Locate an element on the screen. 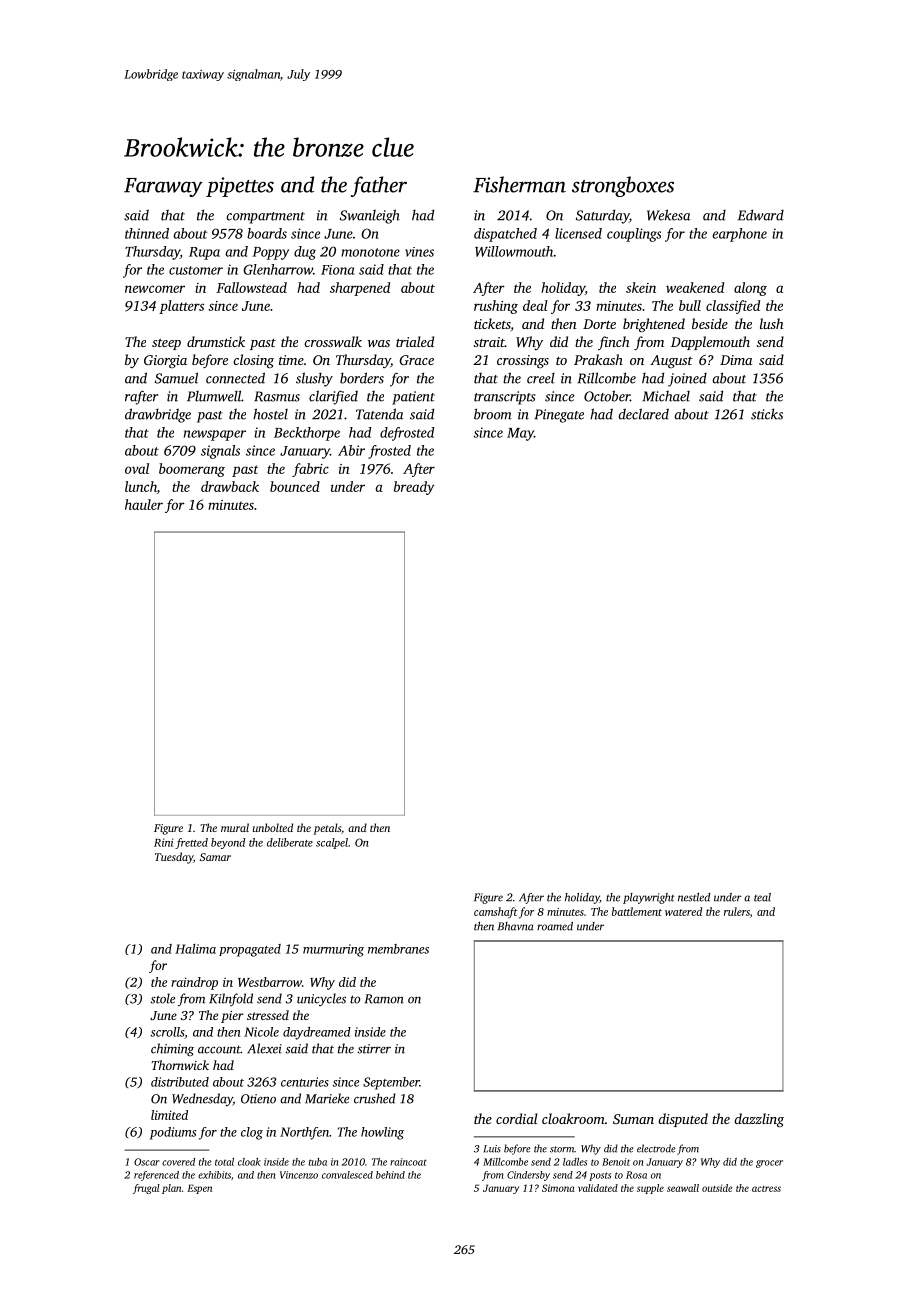  strongboxes is located at coordinates (623, 186).
